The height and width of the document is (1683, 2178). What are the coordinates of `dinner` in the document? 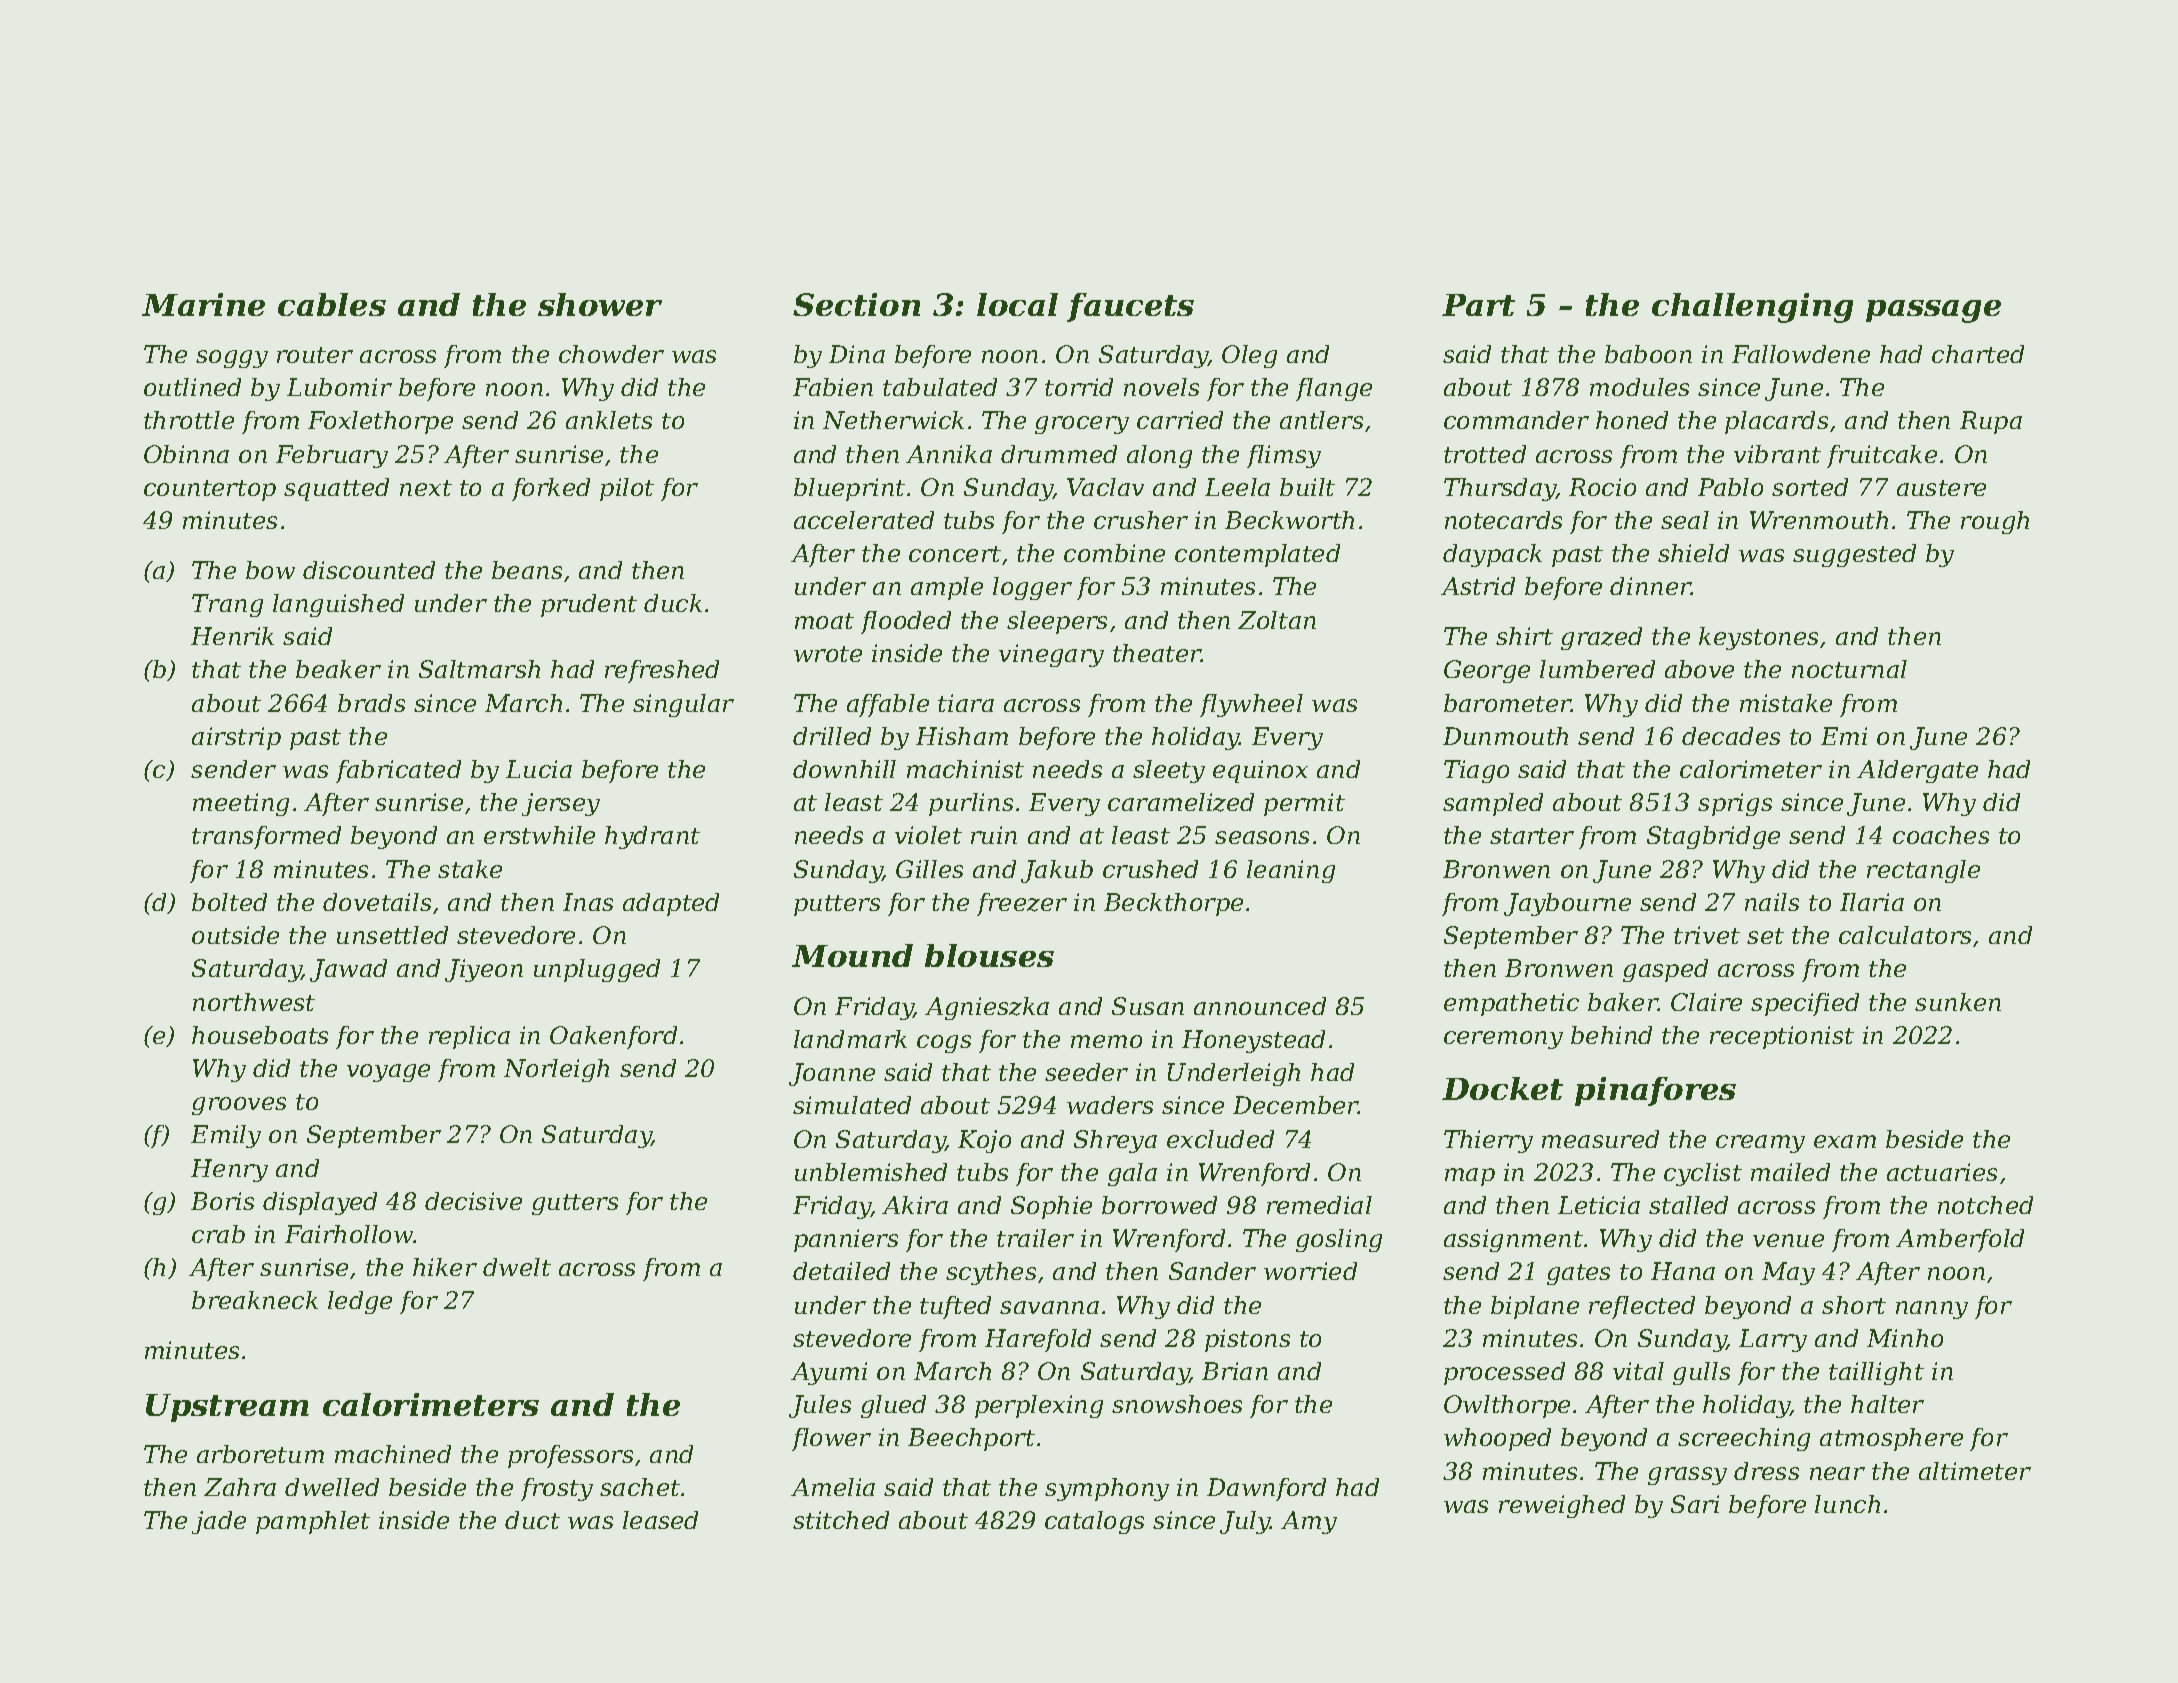 It's located at (1650, 586).
